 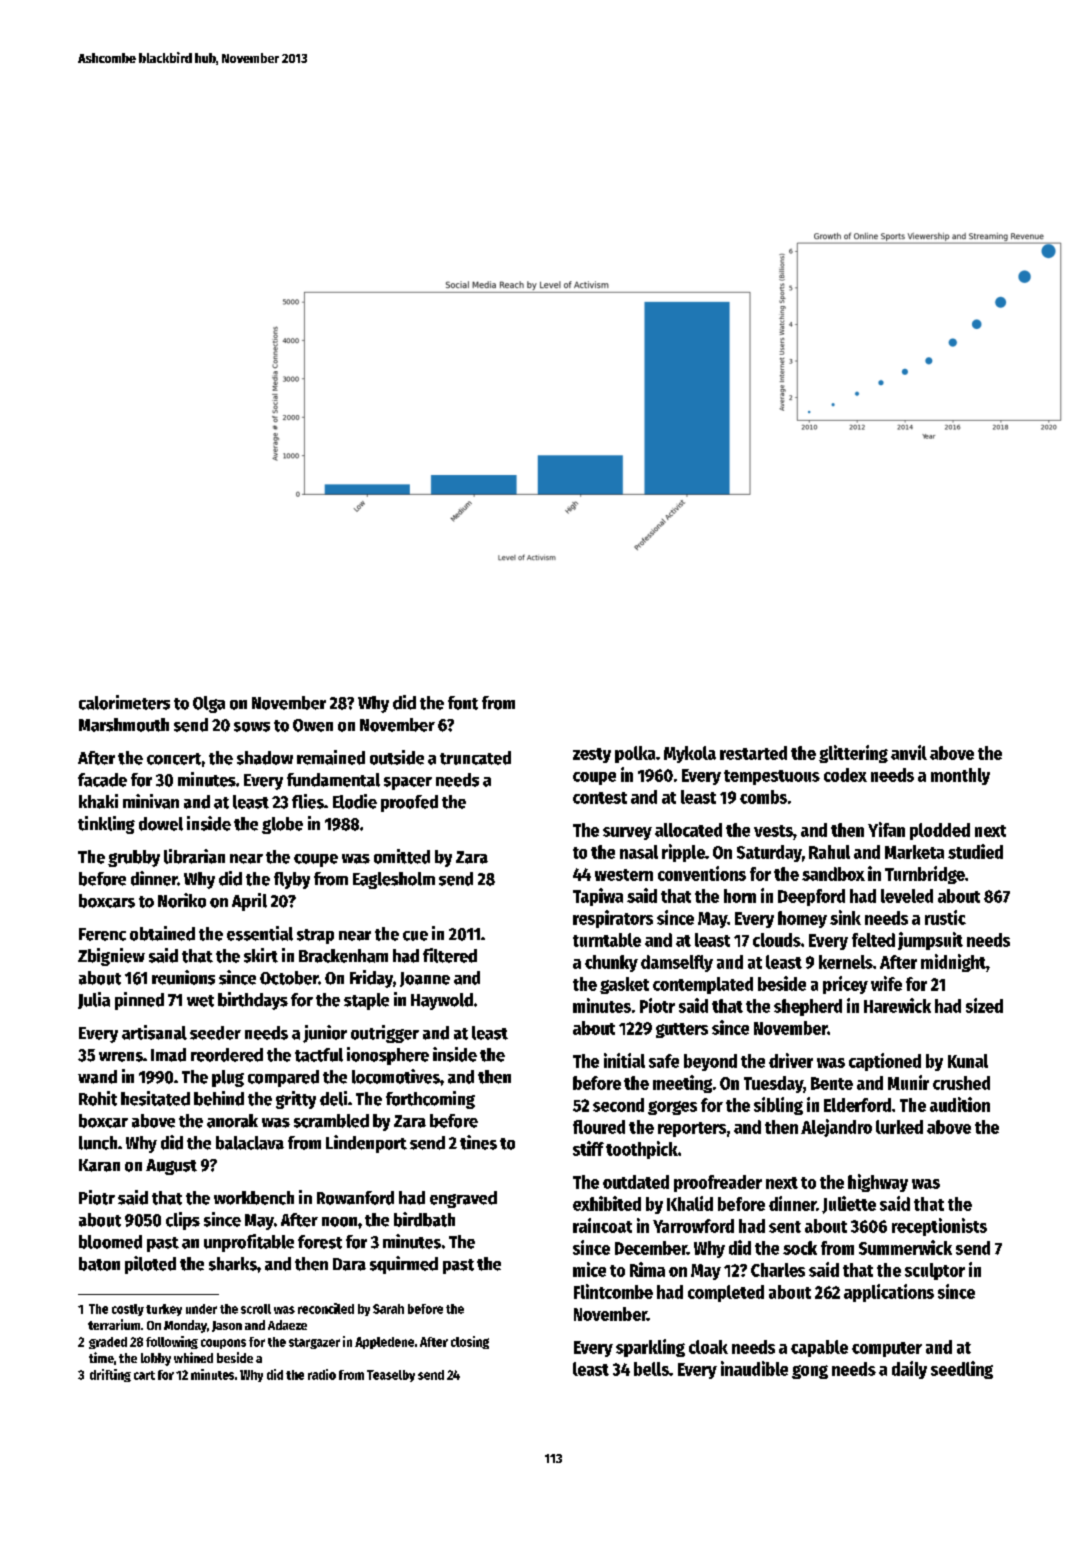 What do you see at coordinates (909, 752) in the screenshot?
I see `anvil` at bounding box center [909, 752].
